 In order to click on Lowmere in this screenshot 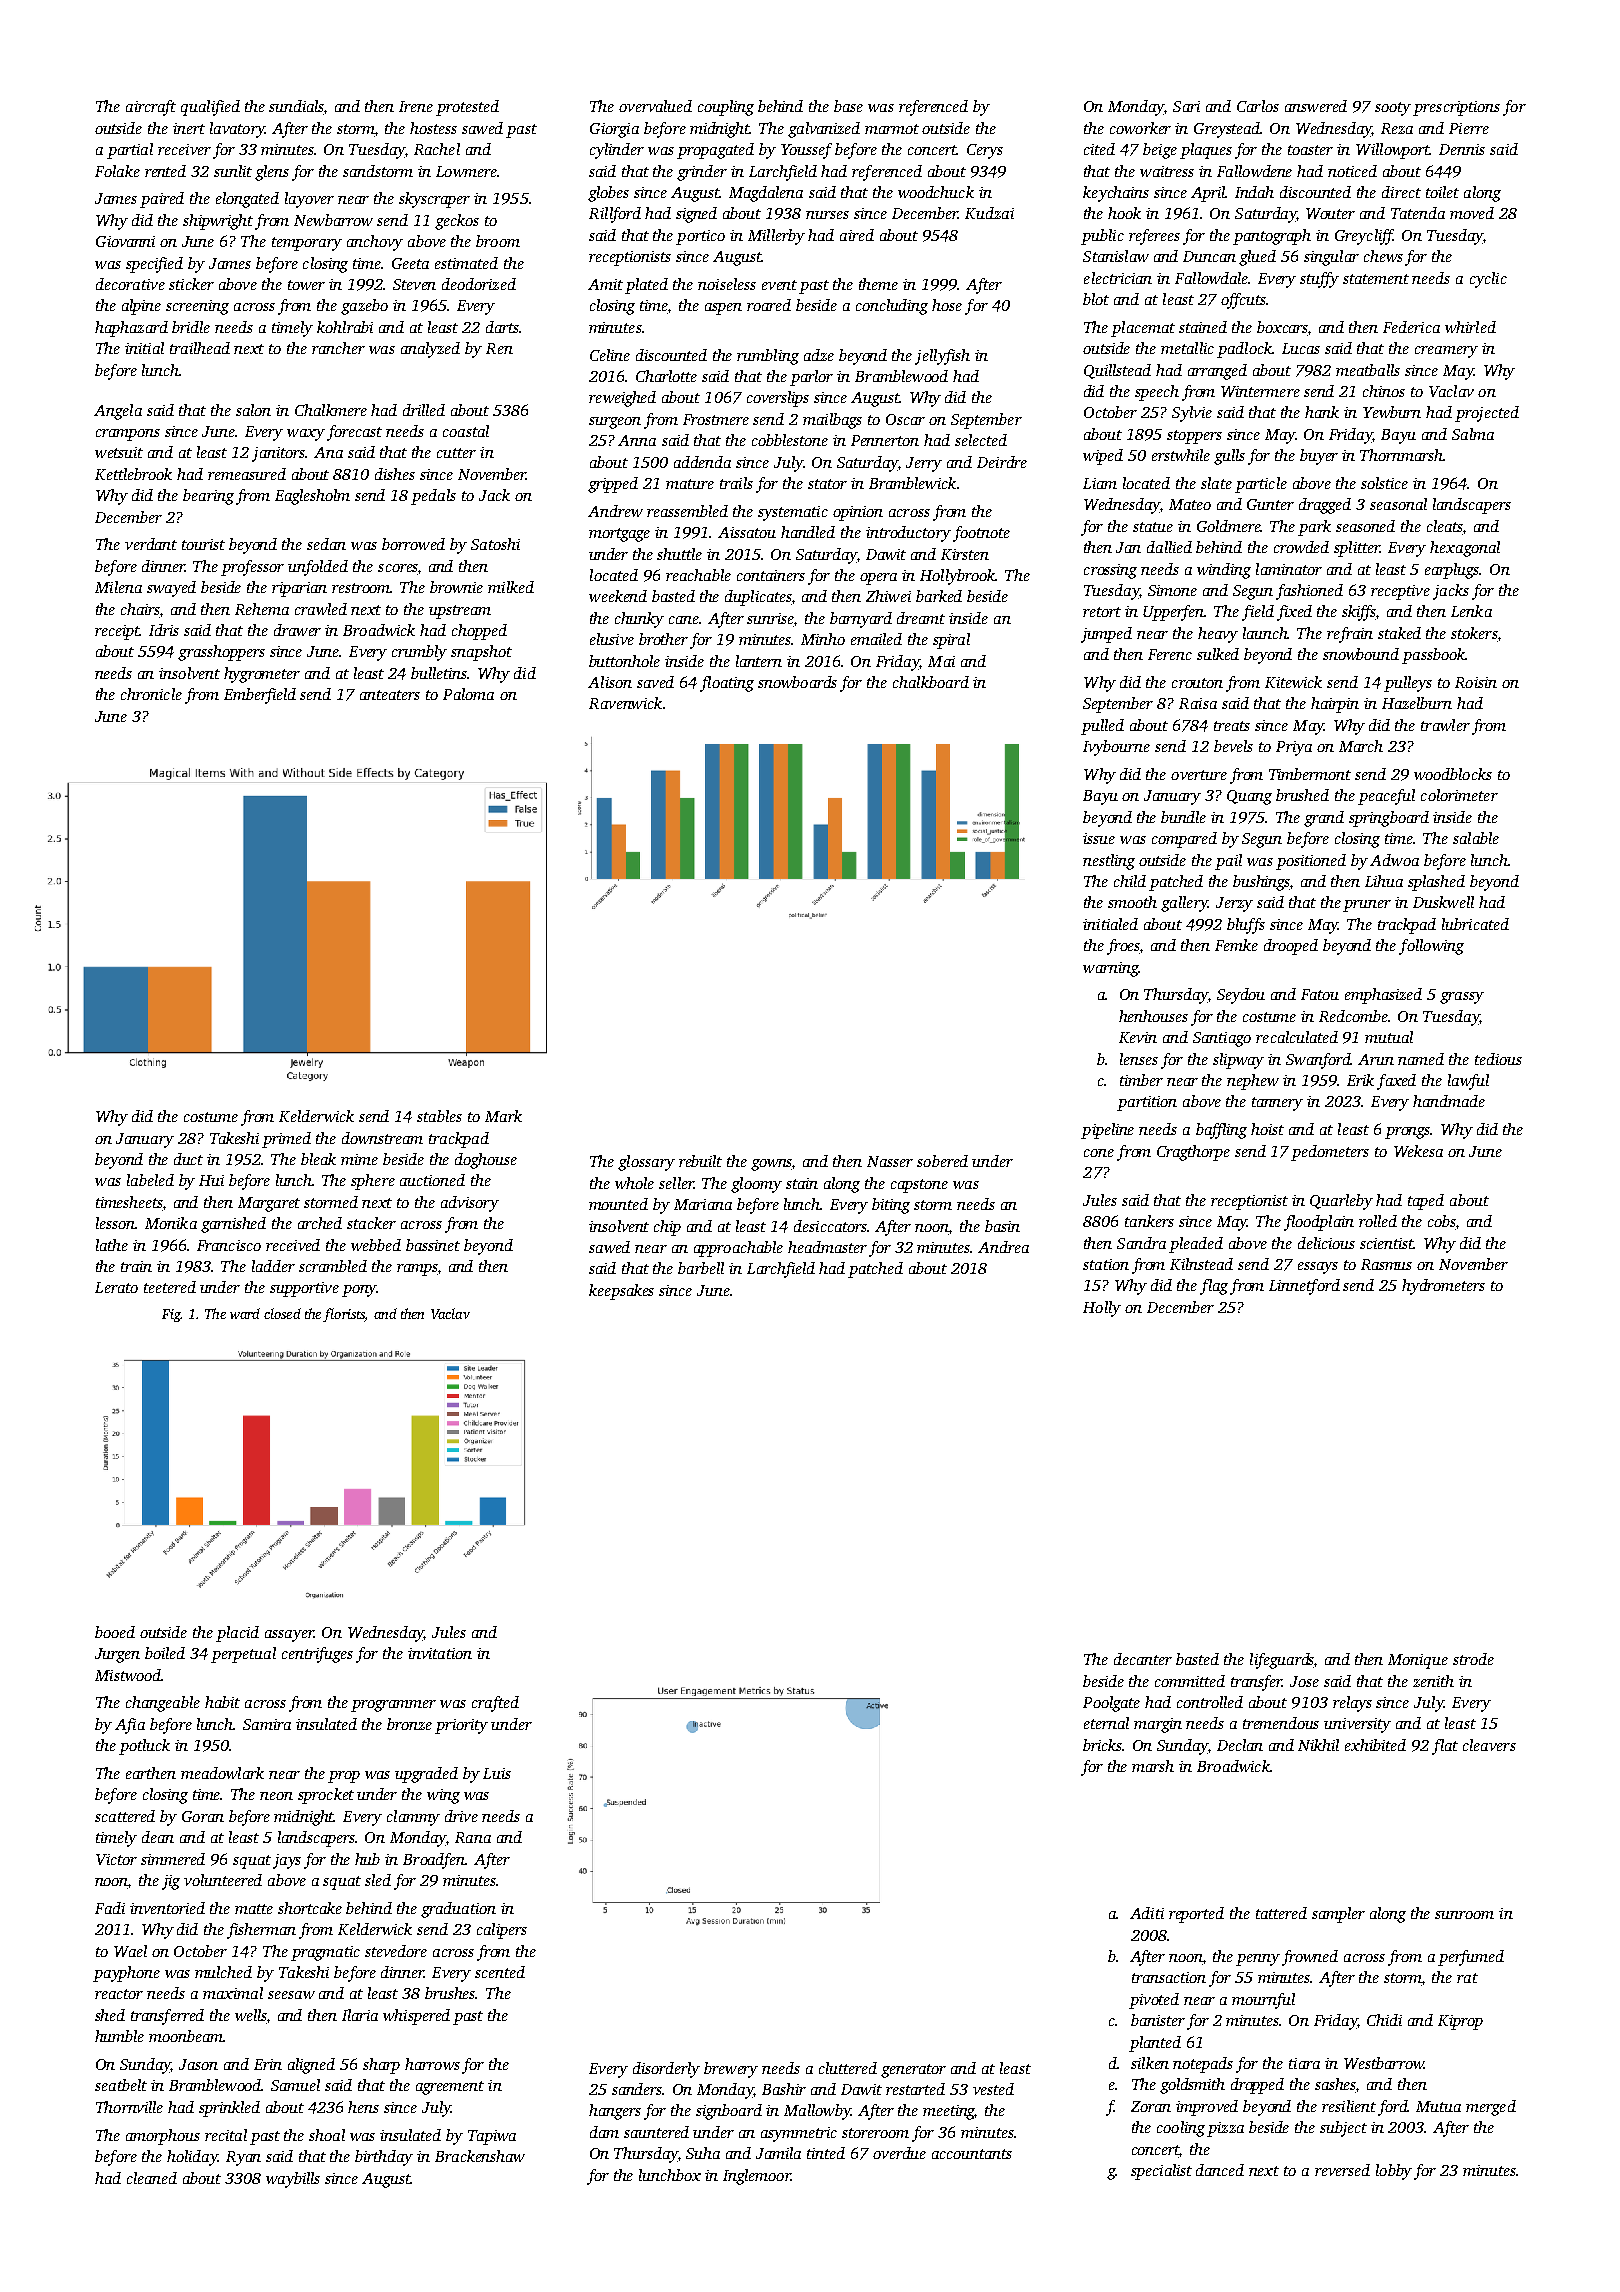, I will do `click(466, 171)`.
